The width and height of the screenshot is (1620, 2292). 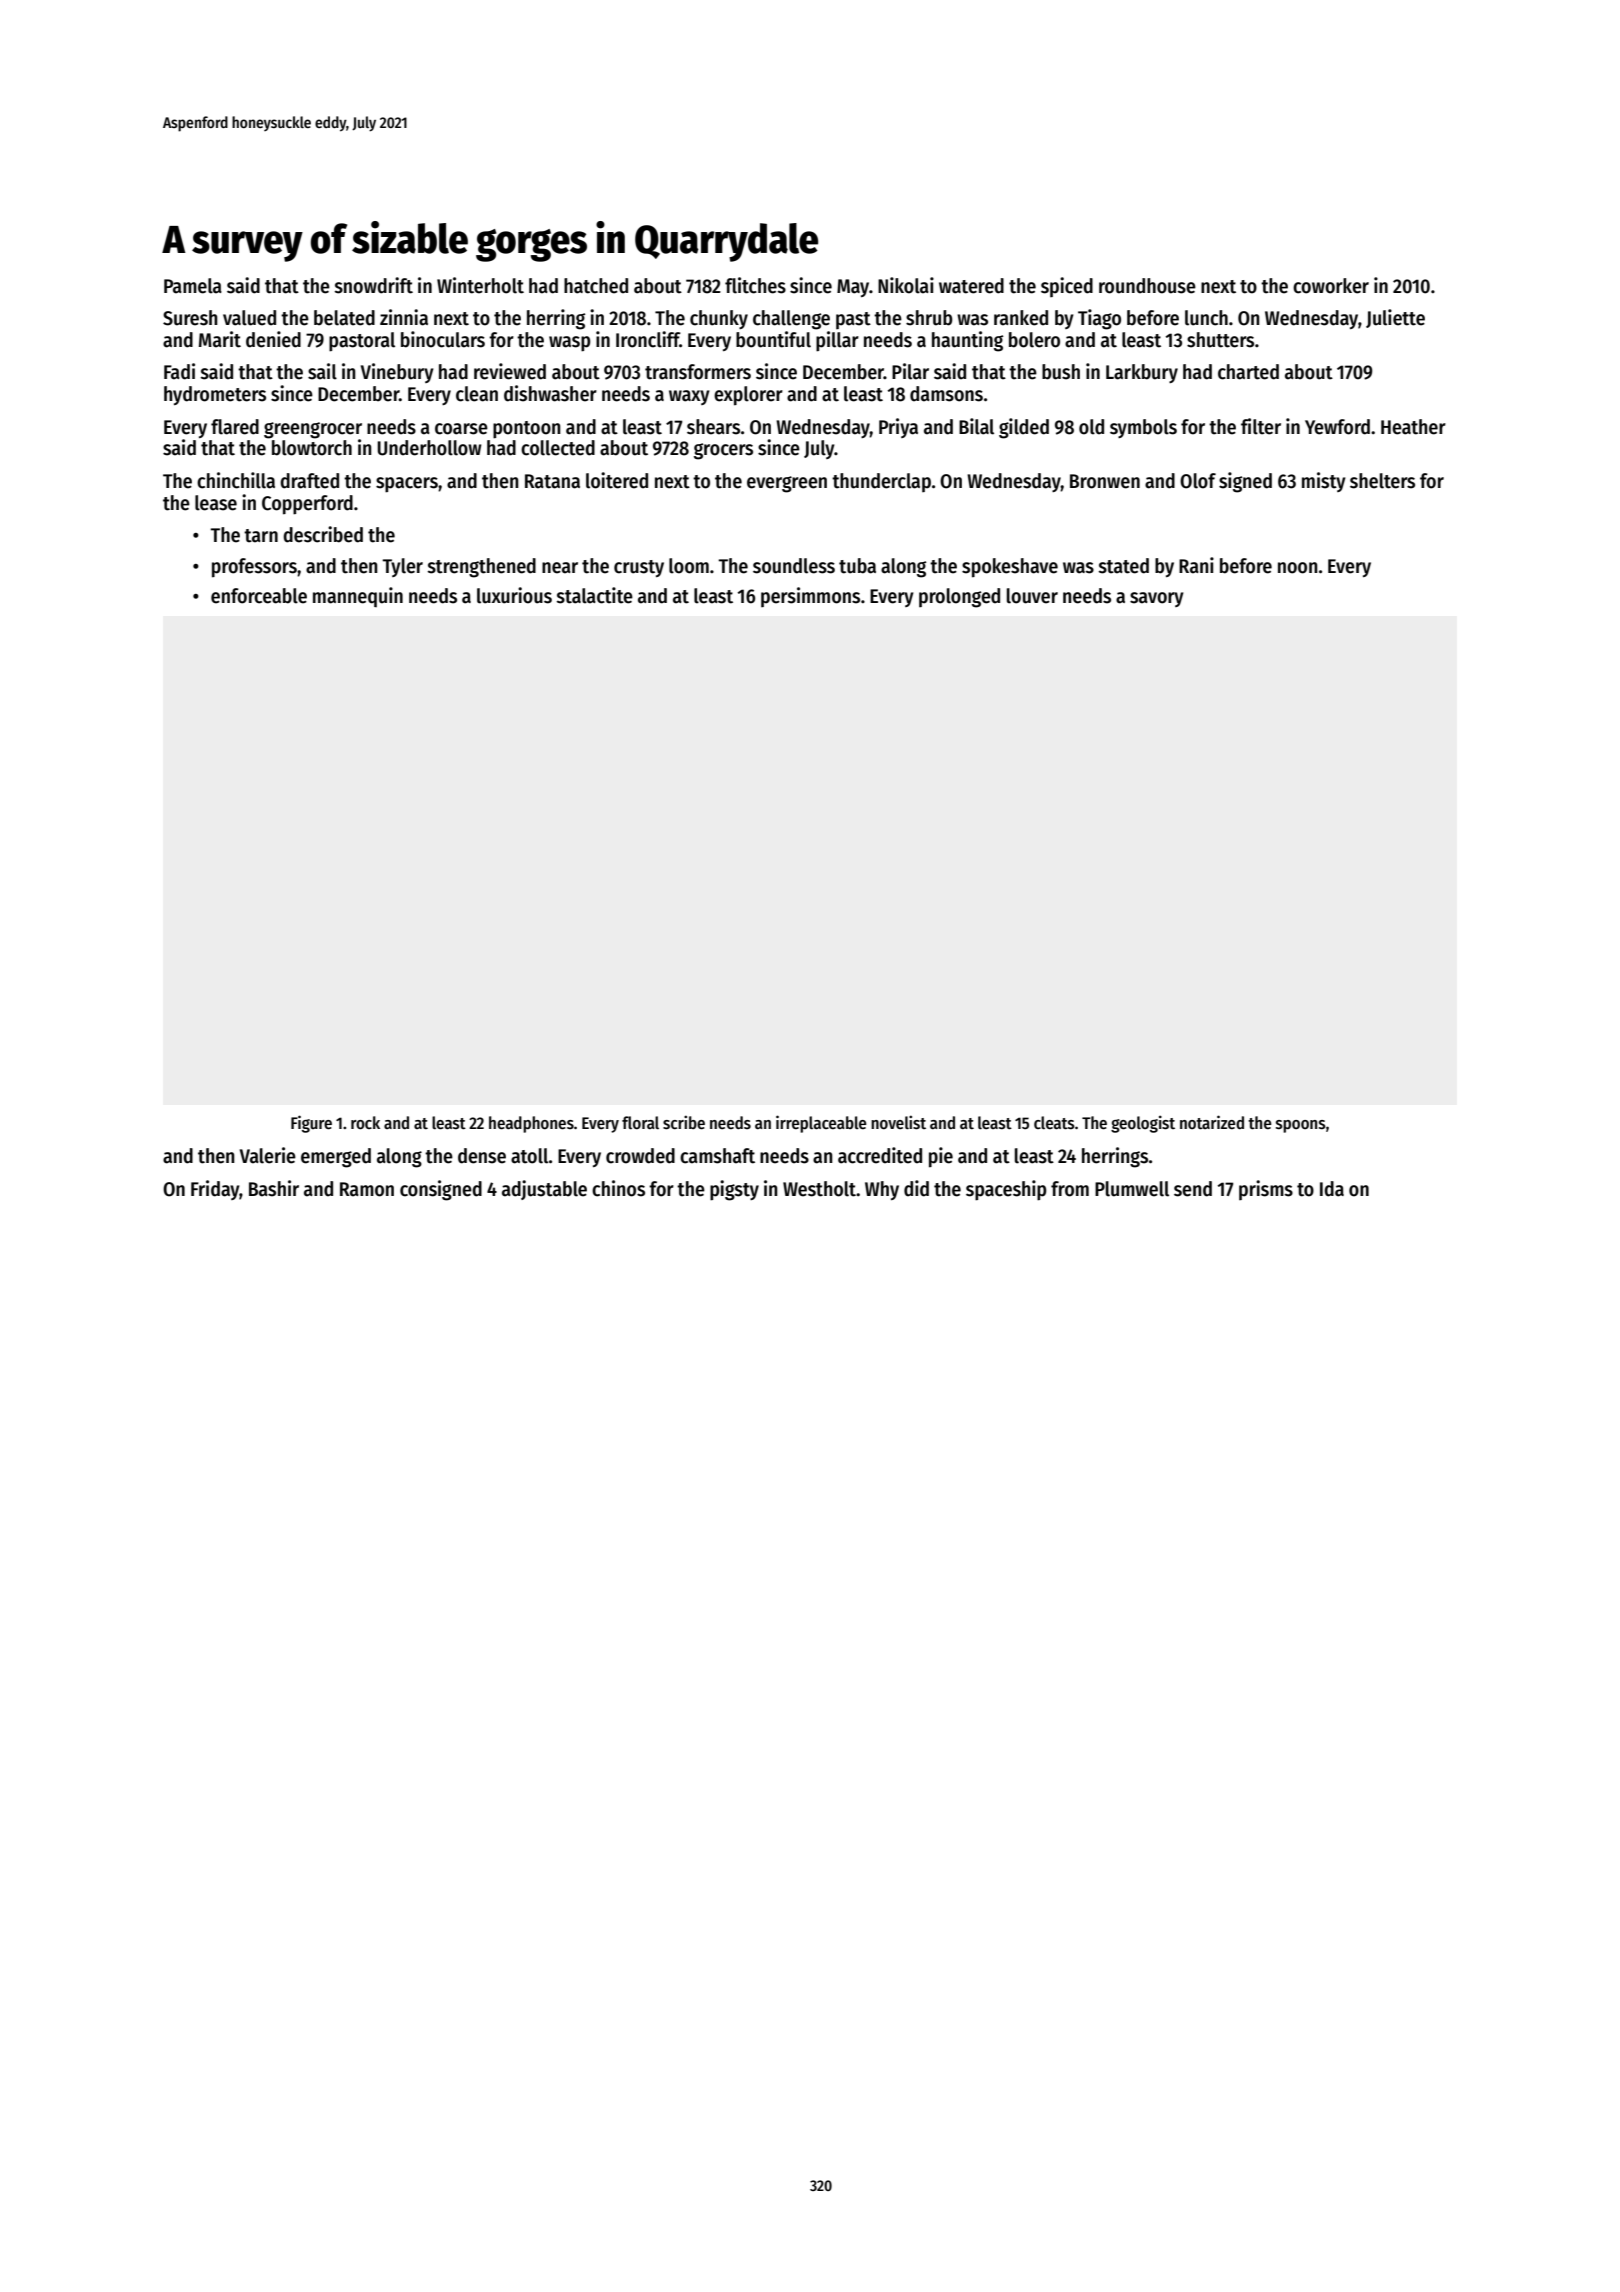 What do you see at coordinates (358, 597) in the screenshot?
I see `mannequin` at bounding box center [358, 597].
